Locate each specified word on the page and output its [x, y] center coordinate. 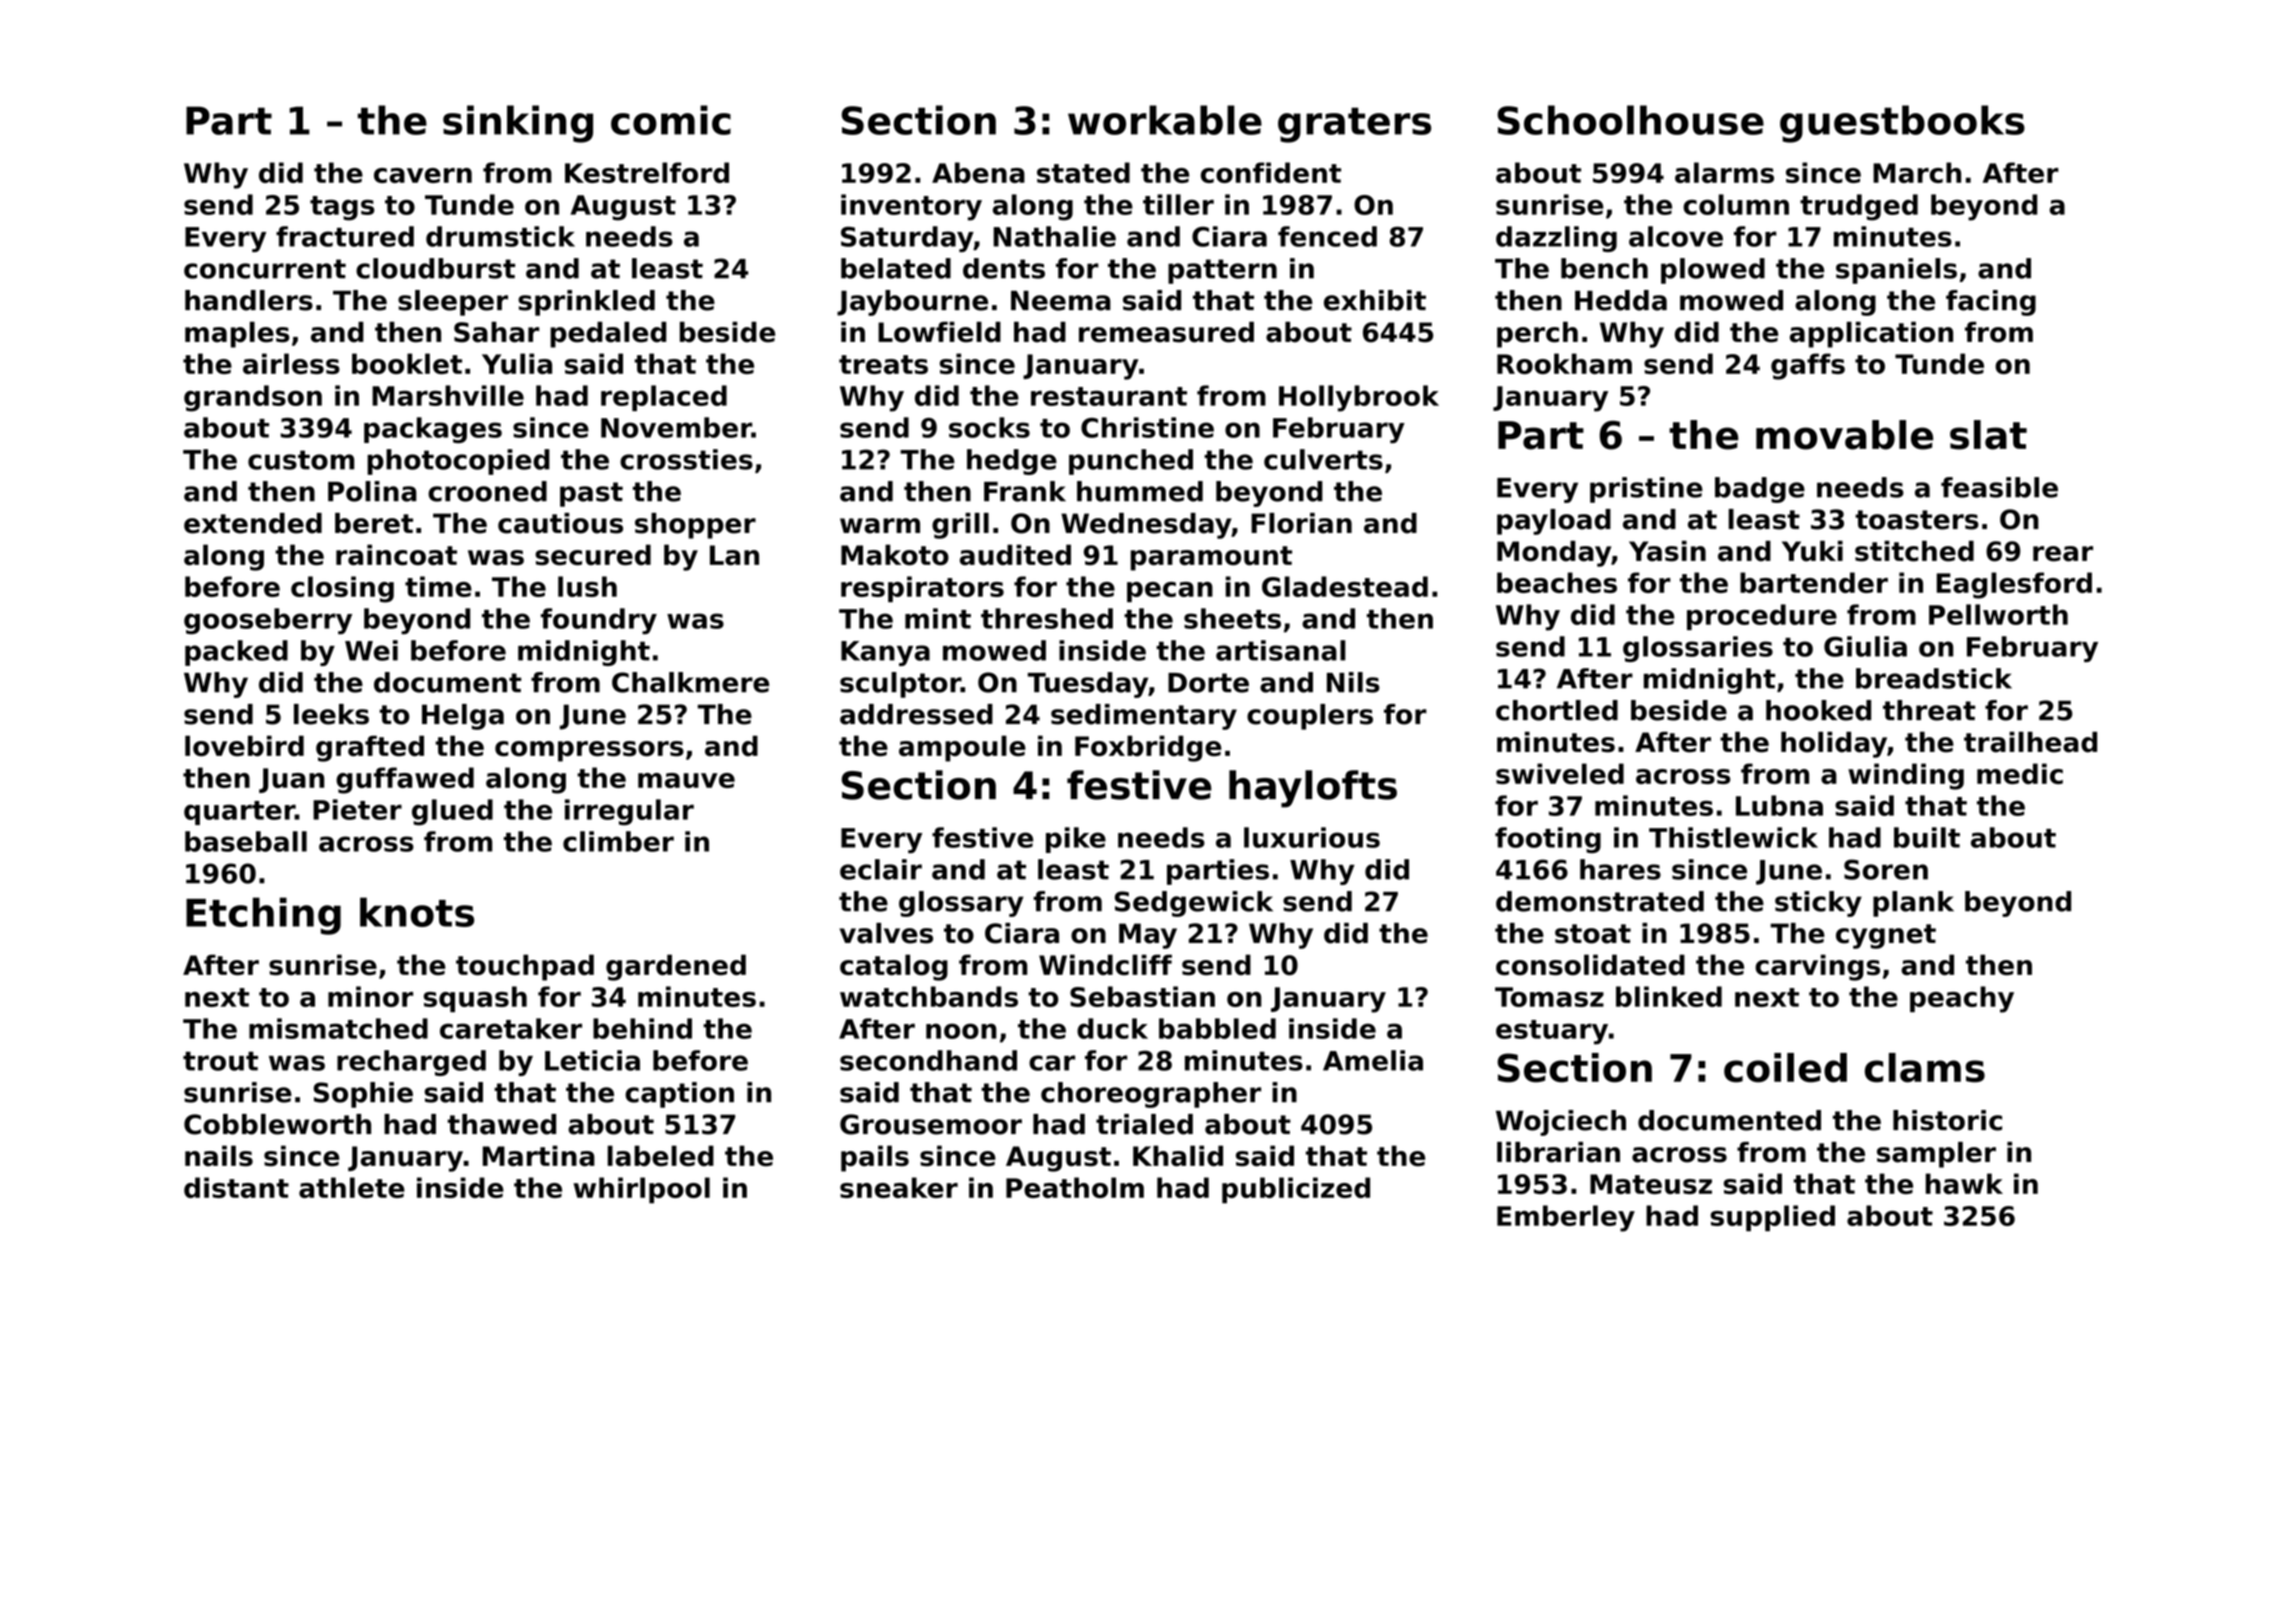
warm [880, 526]
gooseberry [268, 621]
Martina [539, 1156]
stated [1083, 172]
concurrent [265, 269]
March [1917, 172]
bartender [1814, 582]
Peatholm [1075, 1187]
